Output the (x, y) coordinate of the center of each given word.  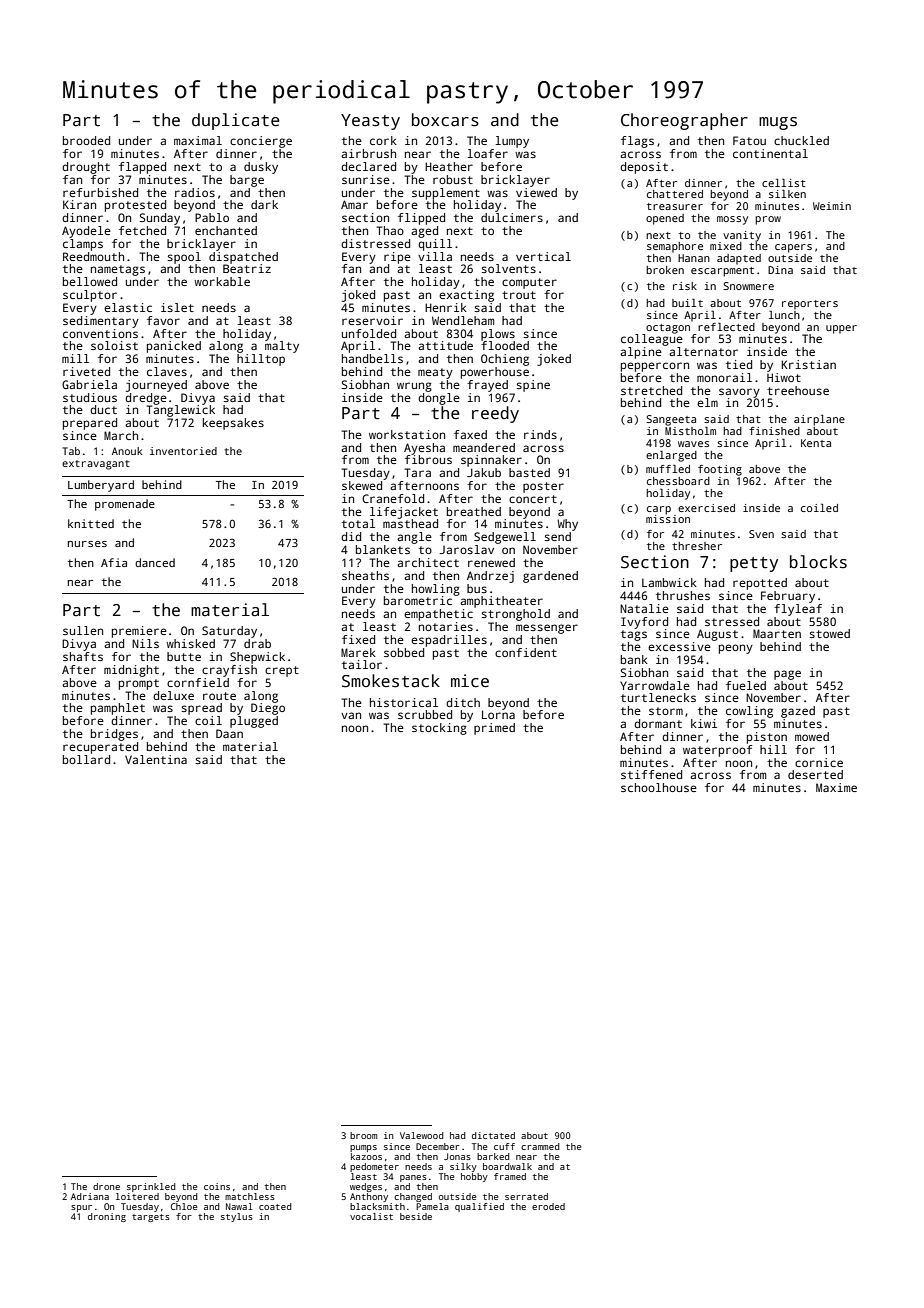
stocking (439, 729)
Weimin (832, 206)
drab (257, 643)
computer (529, 283)
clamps (83, 245)
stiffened (651, 774)
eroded (548, 1206)
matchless (250, 1196)
